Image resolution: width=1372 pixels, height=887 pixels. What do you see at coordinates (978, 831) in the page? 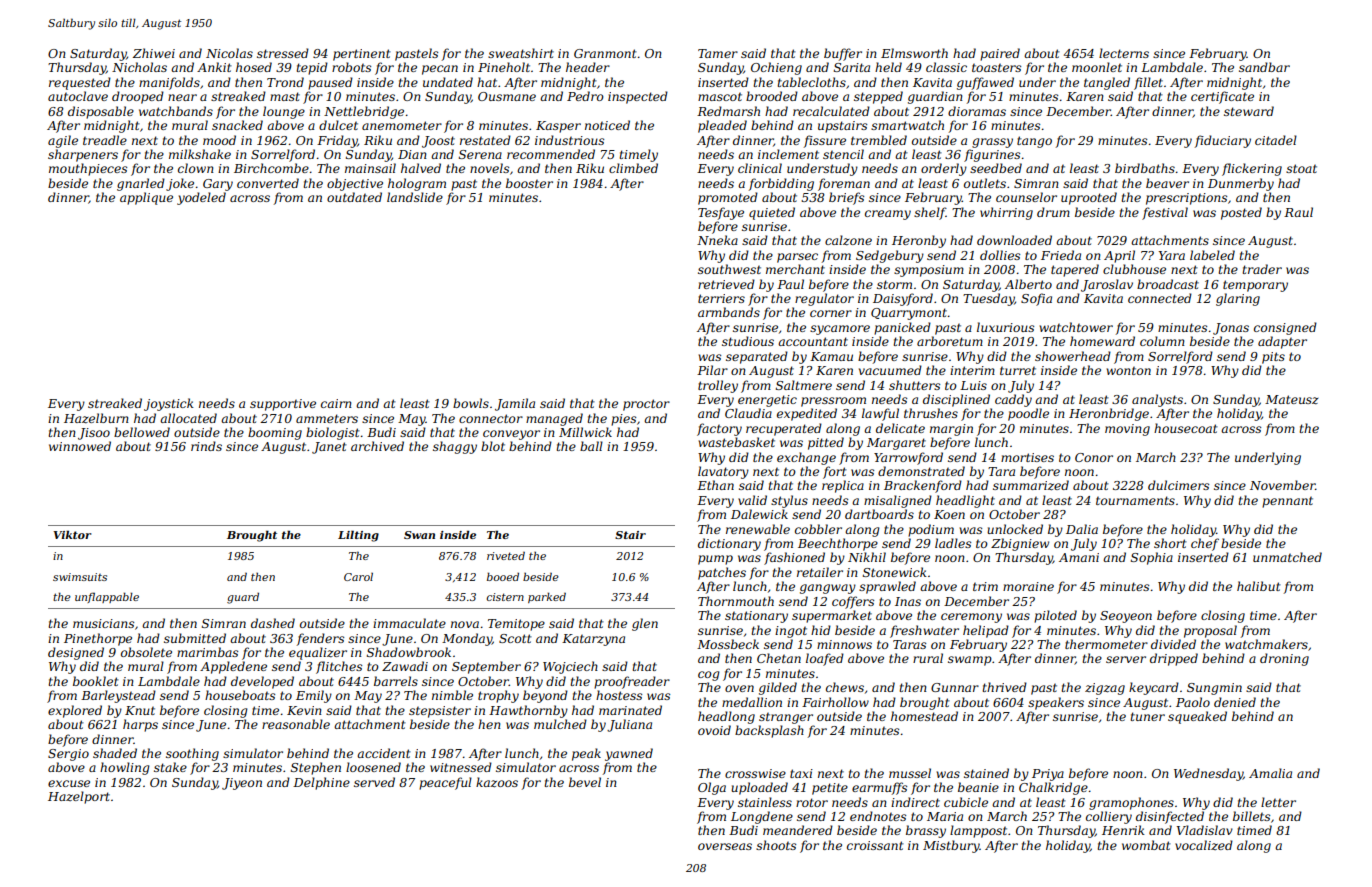
I see `lamppost` at bounding box center [978, 831].
